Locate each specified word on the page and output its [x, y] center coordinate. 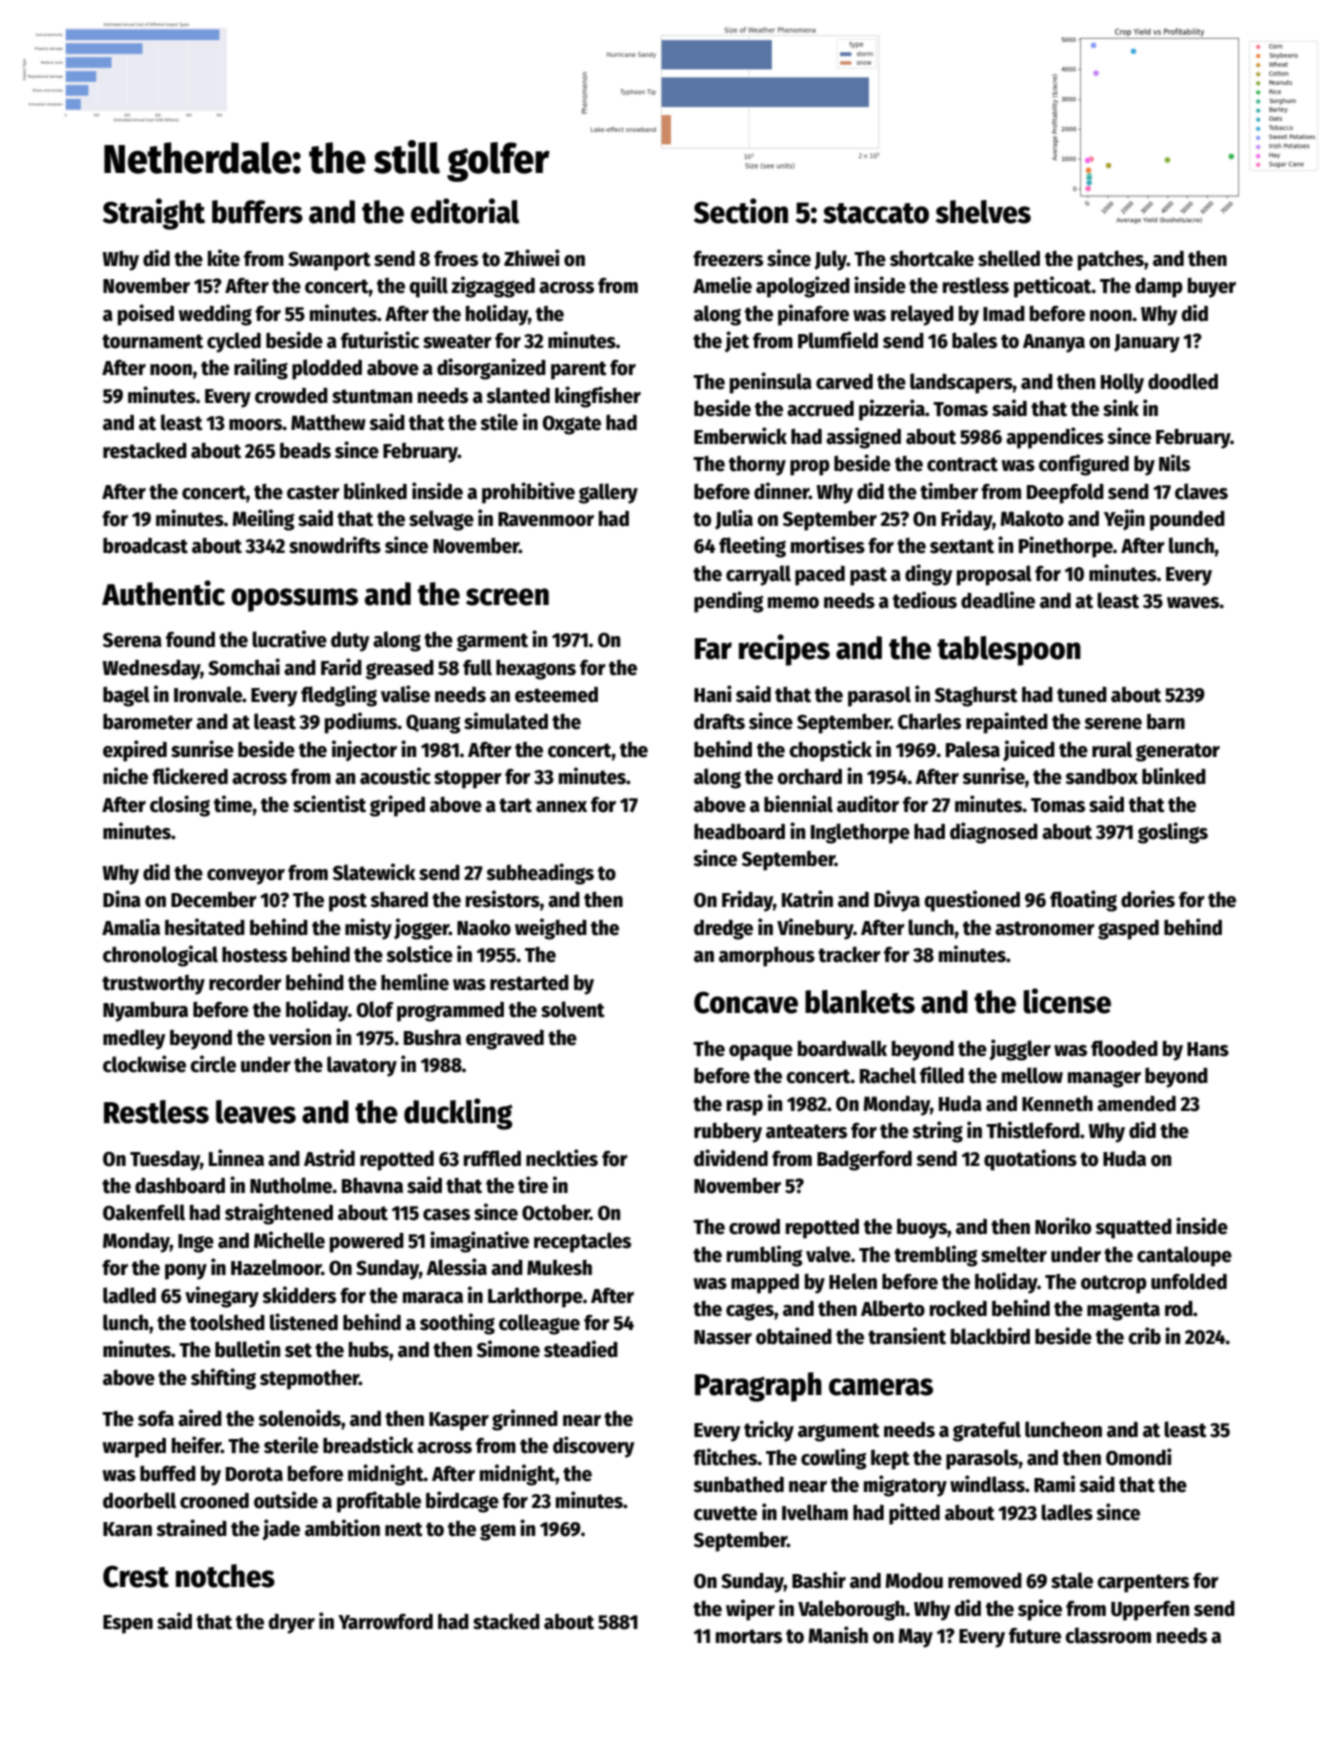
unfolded [1189, 1281]
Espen [128, 1624]
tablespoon [1009, 651]
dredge [723, 929]
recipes [784, 650]
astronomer [1045, 928]
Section [741, 211]
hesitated [205, 927]
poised [146, 315]
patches [1111, 260]
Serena [132, 640]
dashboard [180, 1185]
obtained [794, 1336]
